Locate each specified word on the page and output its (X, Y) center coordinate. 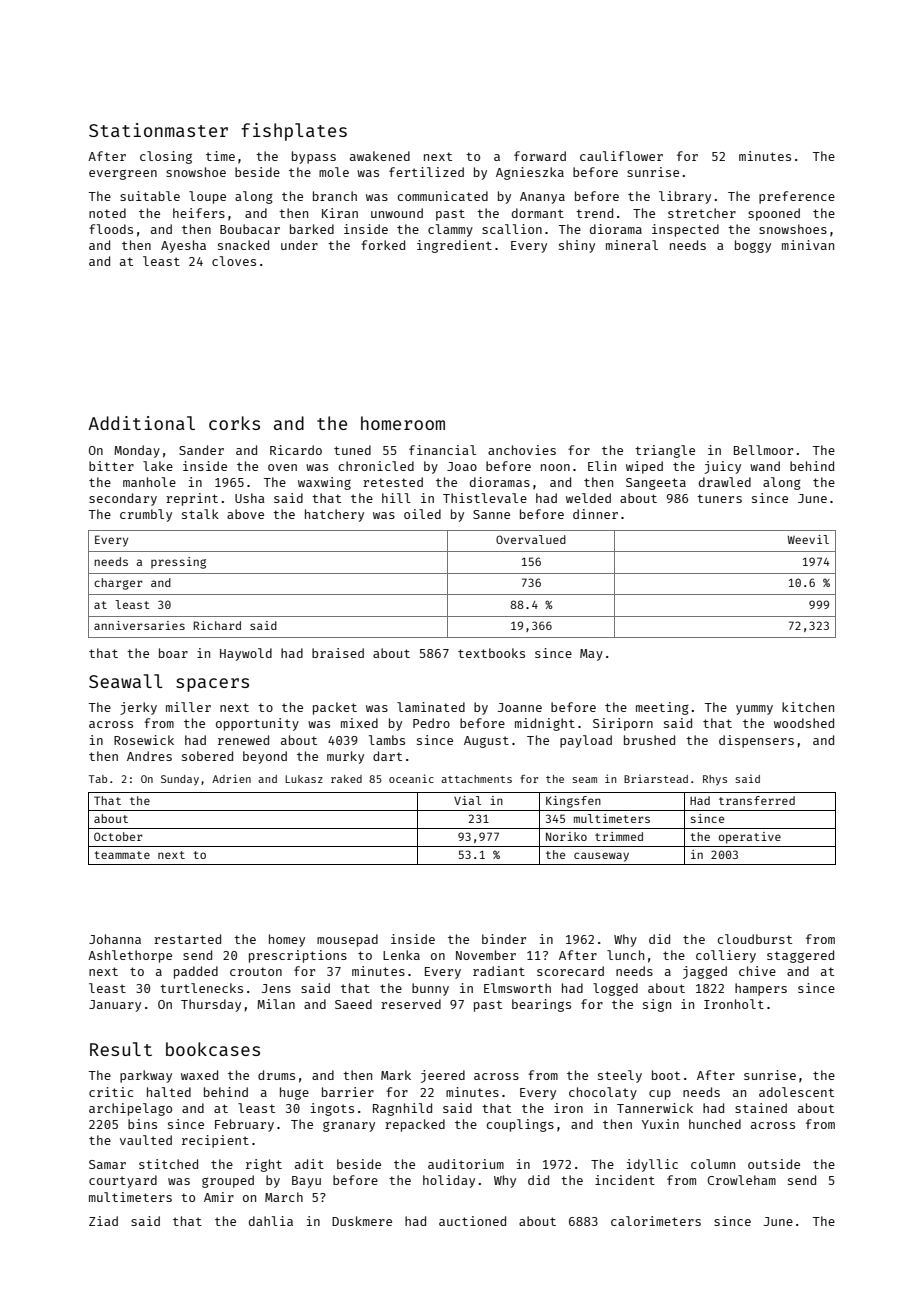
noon (555, 467)
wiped (644, 467)
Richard (217, 625)
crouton (256, 971)
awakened (380, 156)
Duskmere (362, 1221)
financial (442, 450)
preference (797, 197)
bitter (111, 466)
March (284, 1197)
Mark (396, 1075)
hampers (761, 989)
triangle (665, 451)
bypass (314, 157)
